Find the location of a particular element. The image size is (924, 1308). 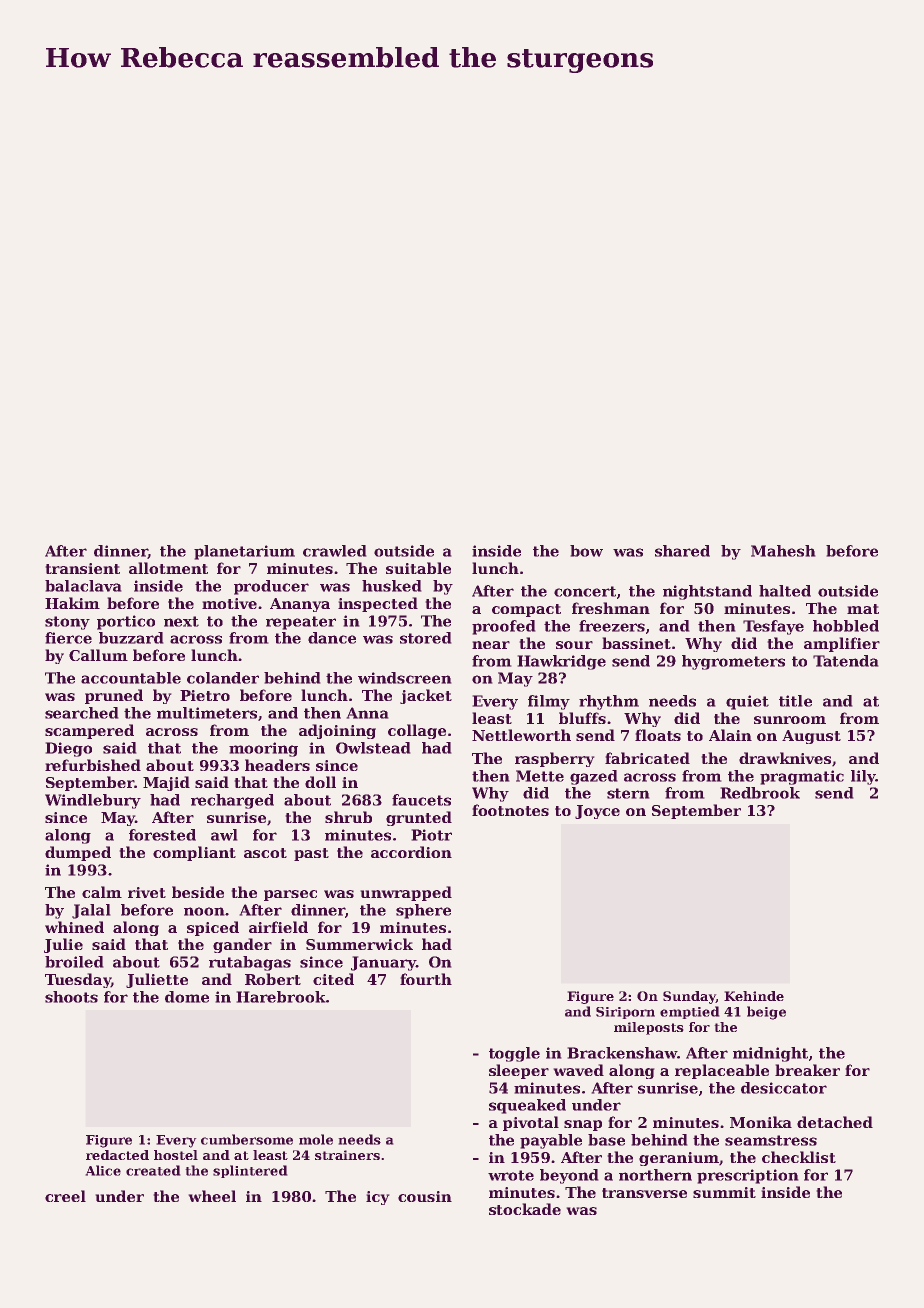

Redbrook is located at coordinates (760, 793).
